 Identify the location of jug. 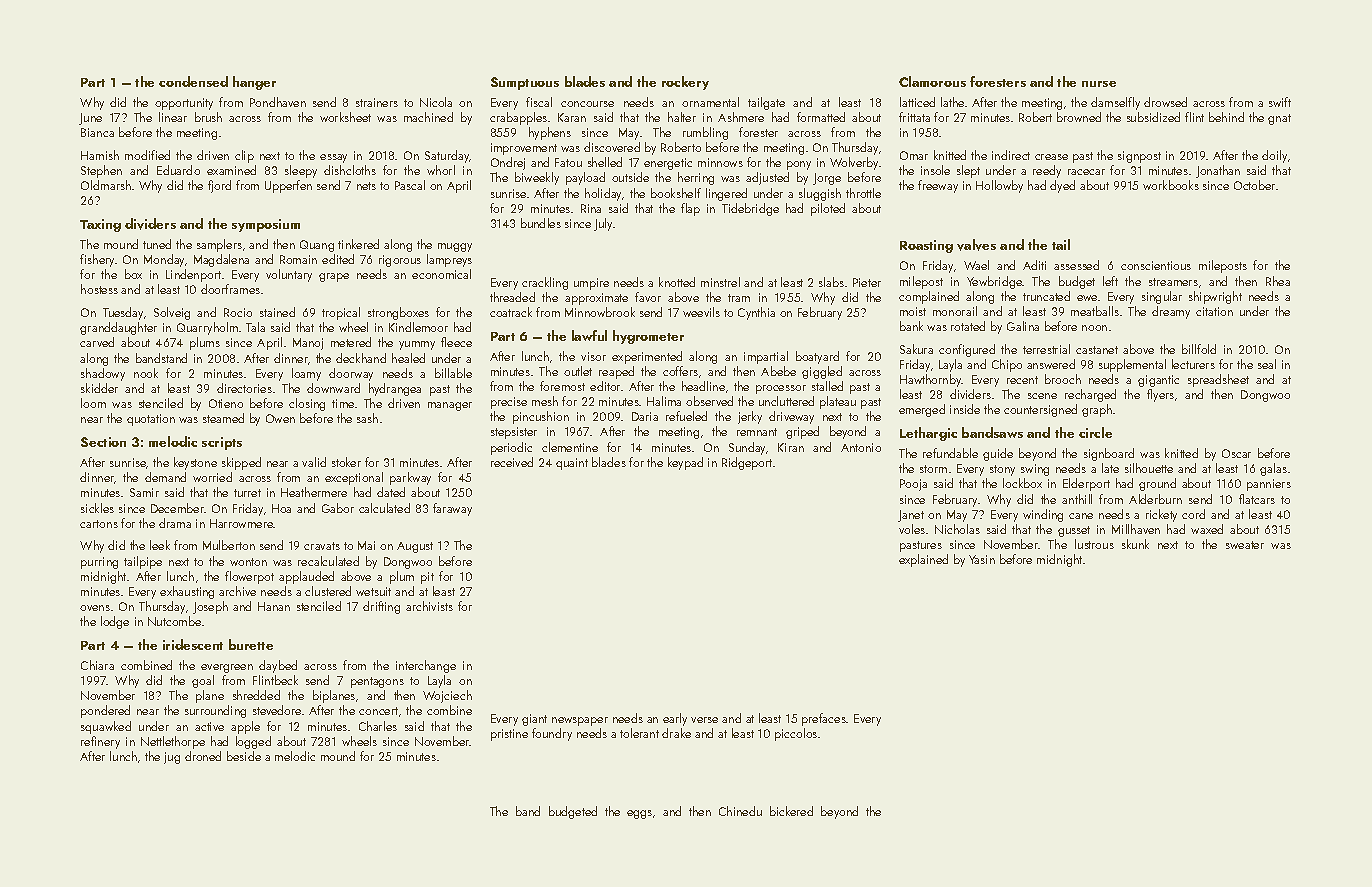
(172, 758).
